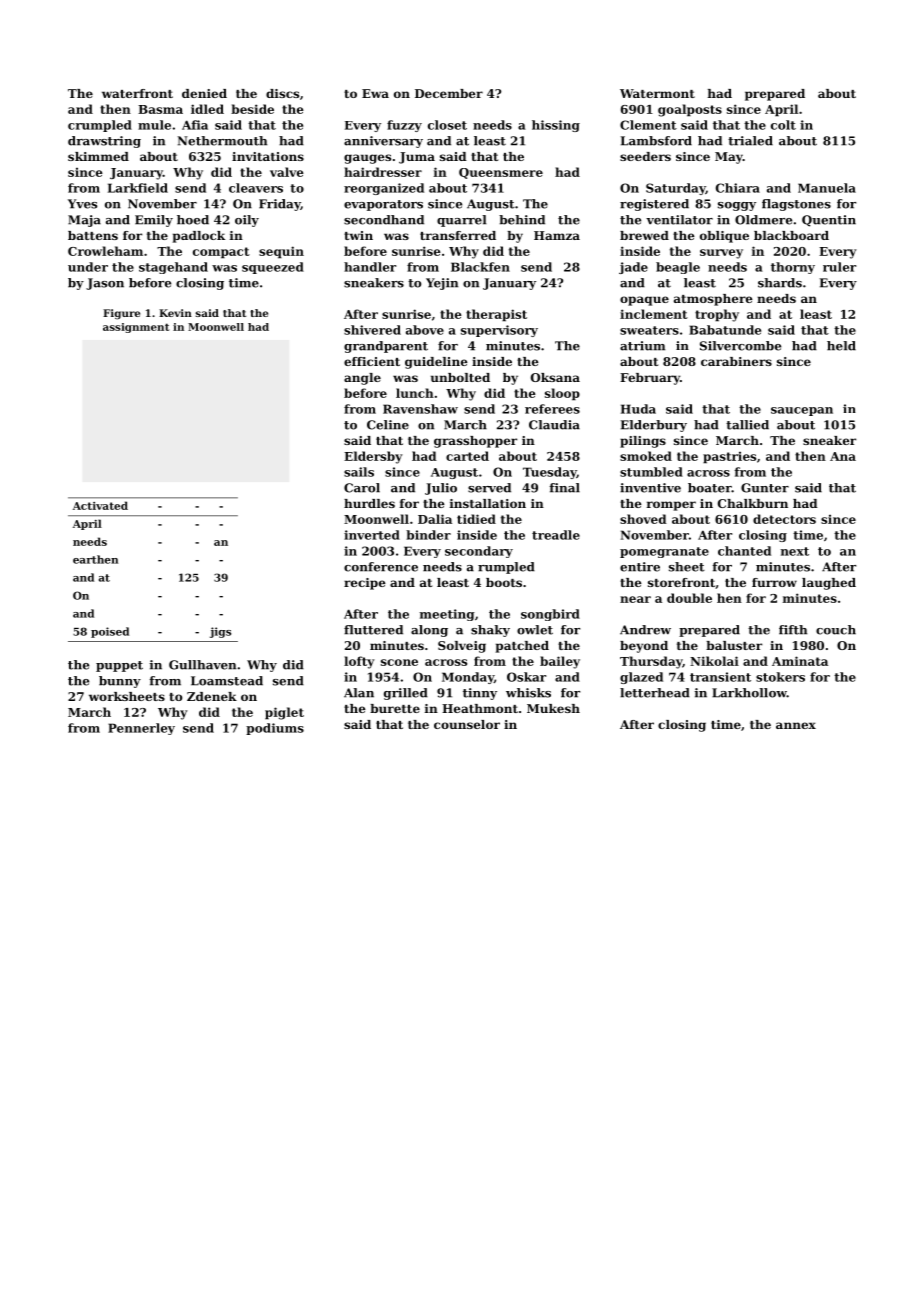 This page has width=924, height=1308. I want to click on couch, so click(836, 630).
